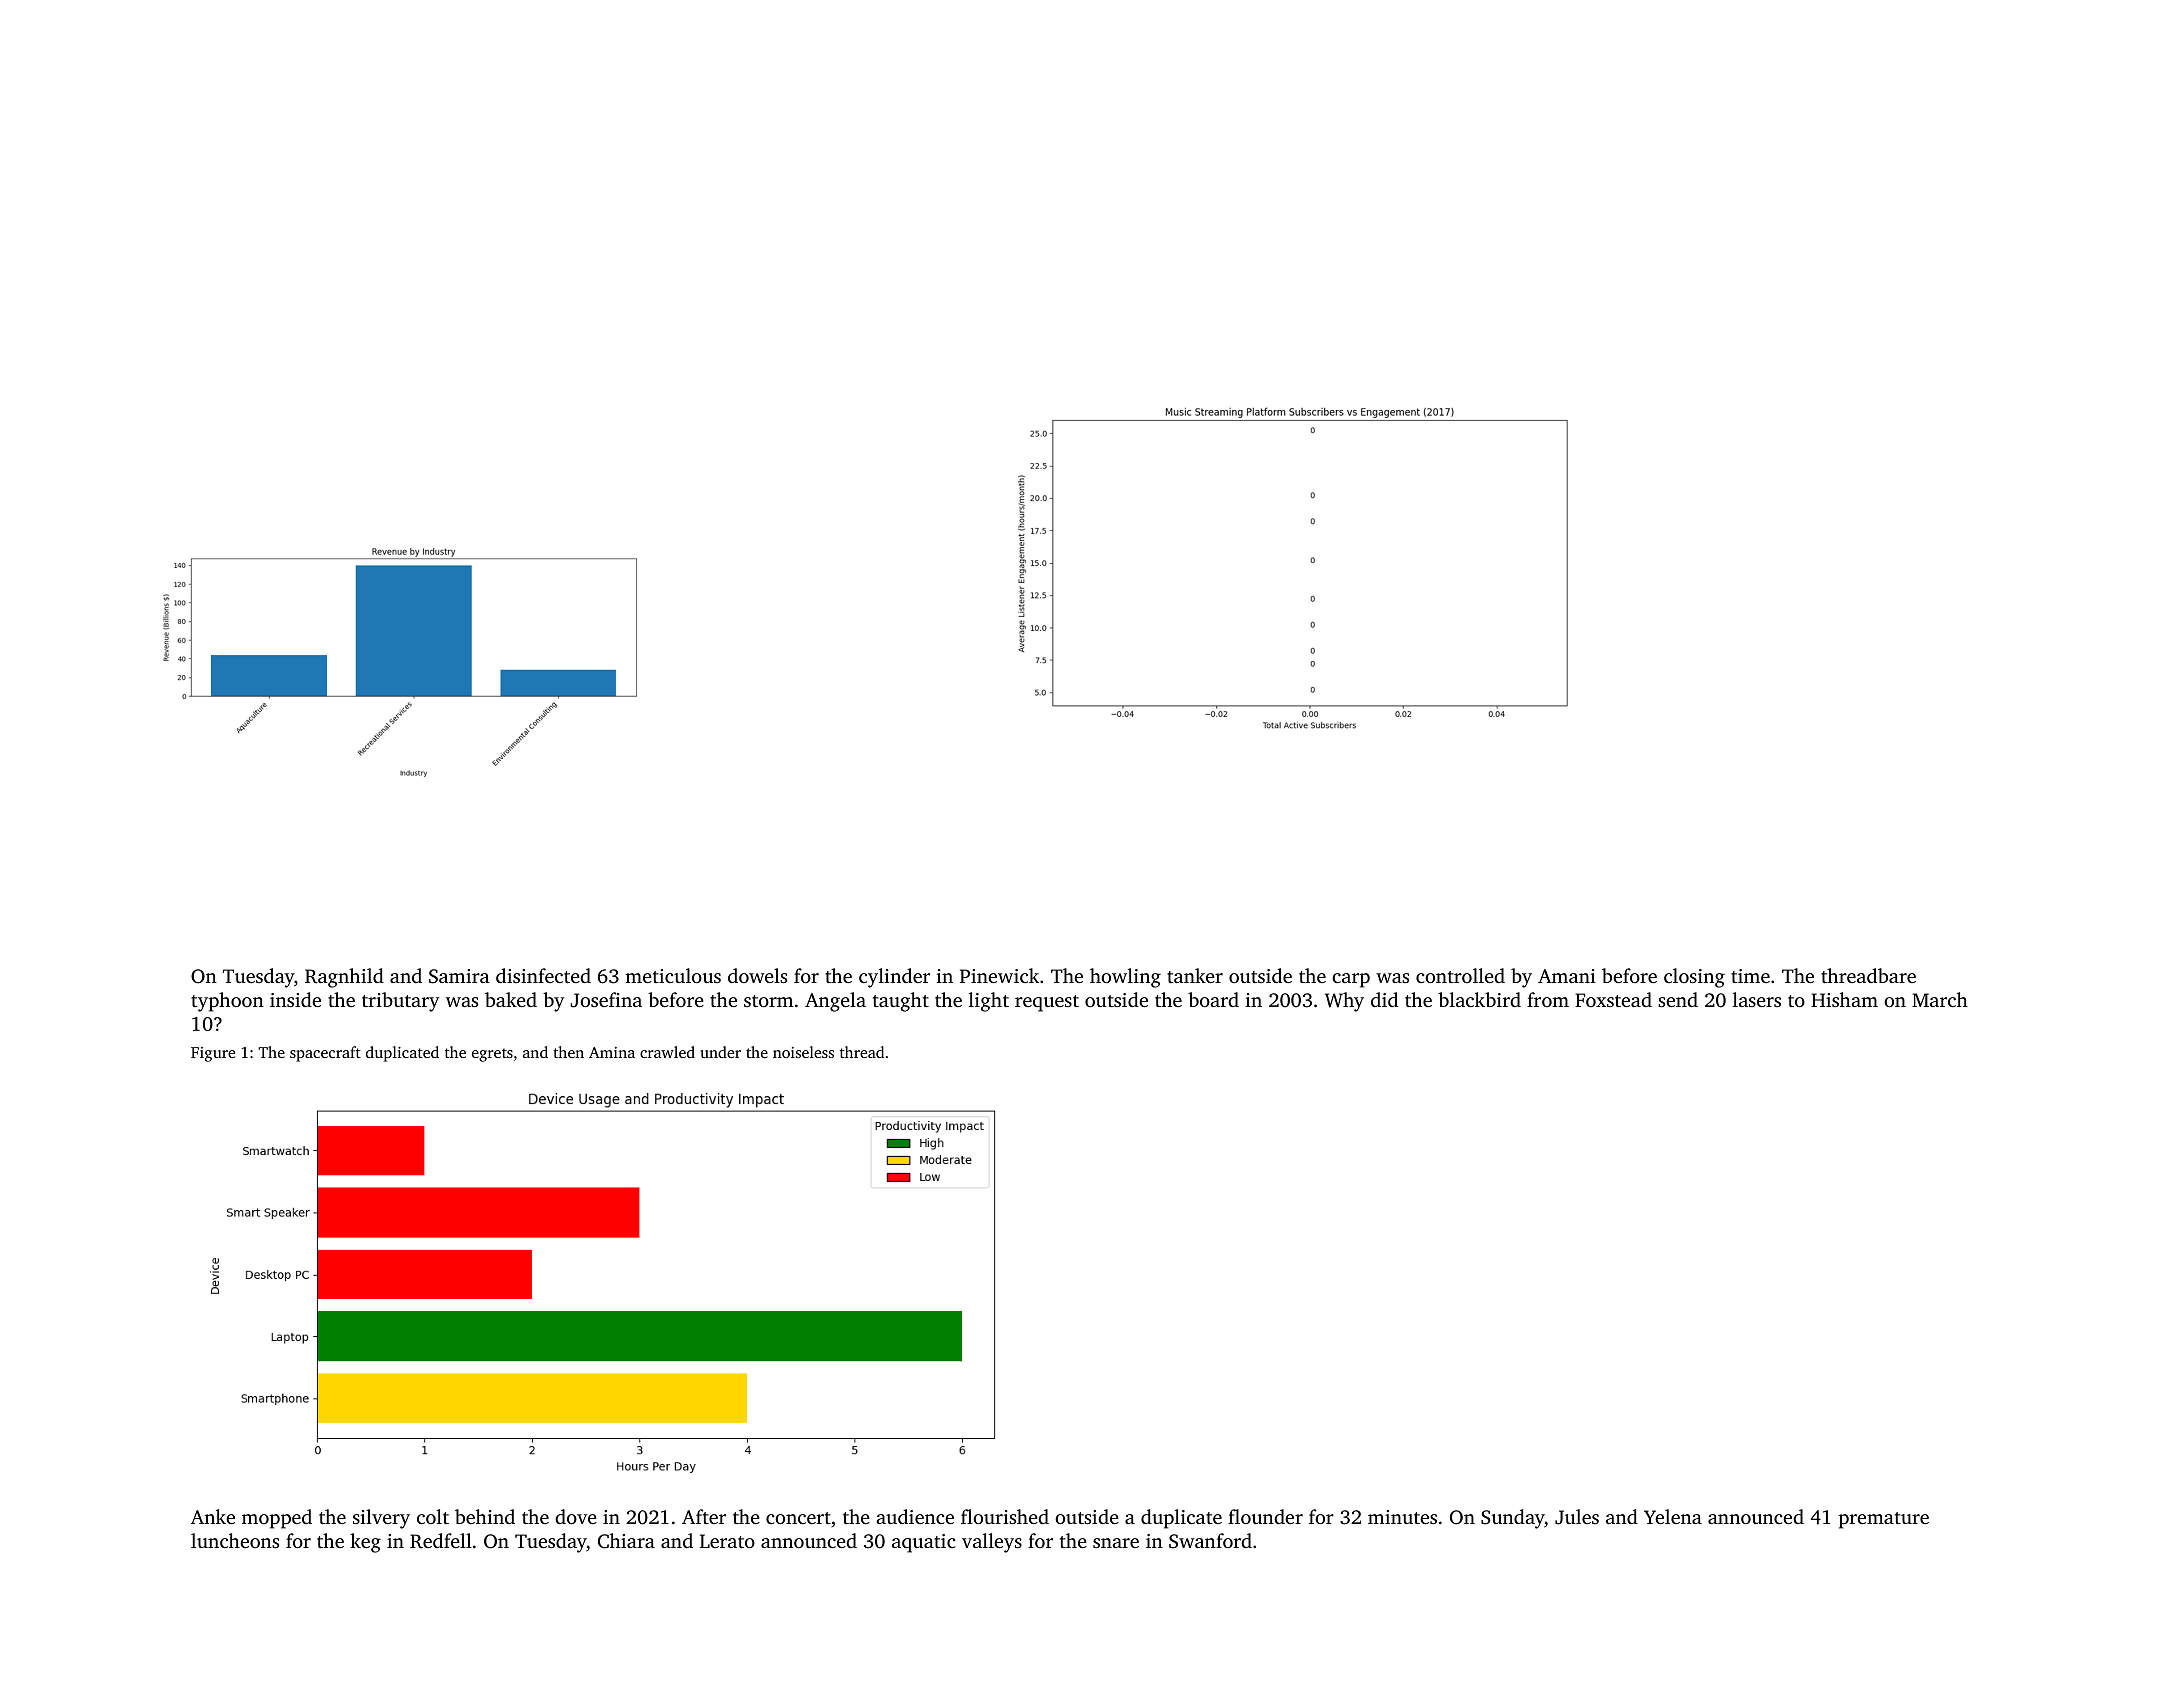 Image resolution: width=2178 pixels, height=1683 pixels. I want to click on colt, so click(433, 1516).
